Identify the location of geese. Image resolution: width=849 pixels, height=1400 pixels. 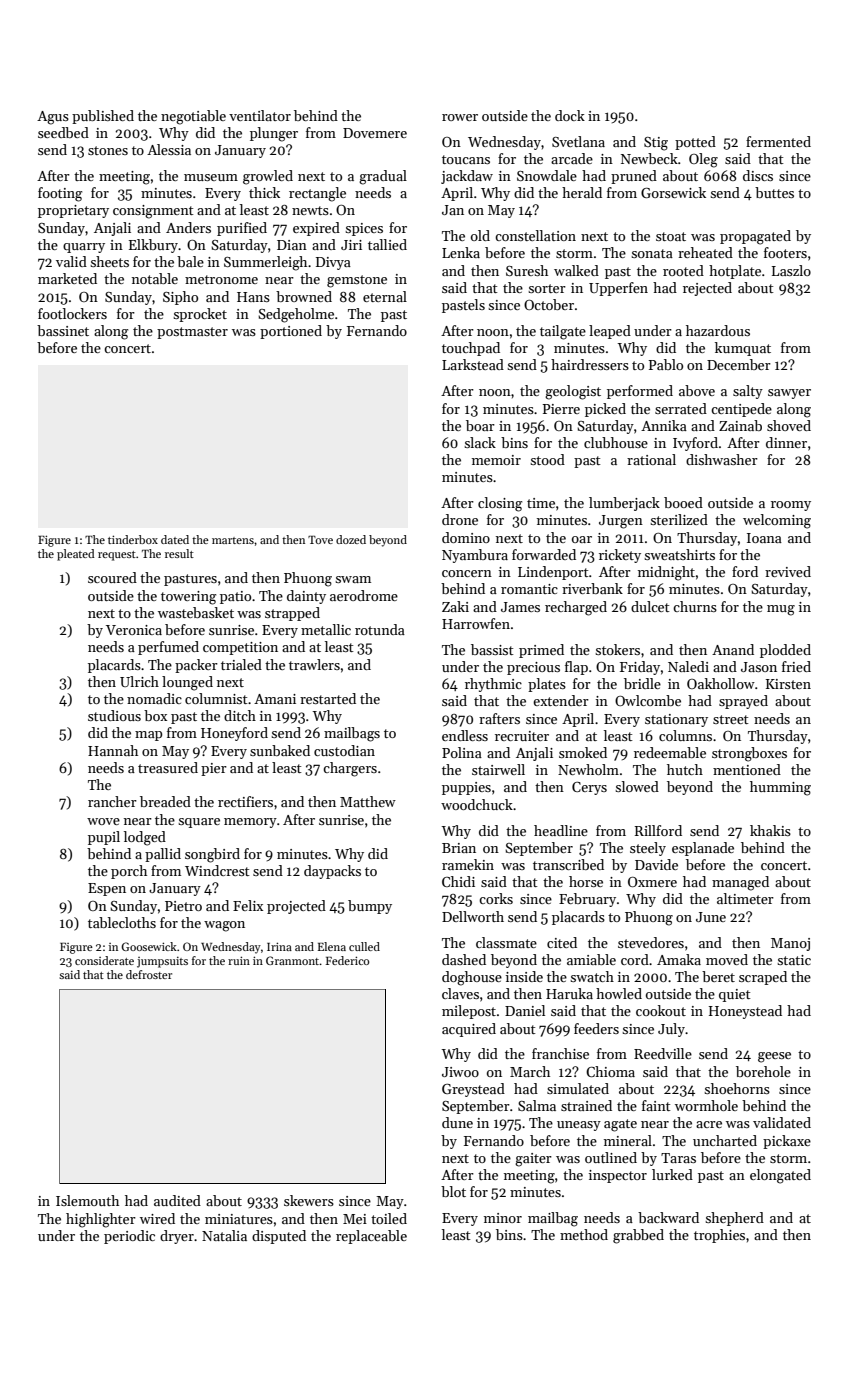
(774, 1057).
